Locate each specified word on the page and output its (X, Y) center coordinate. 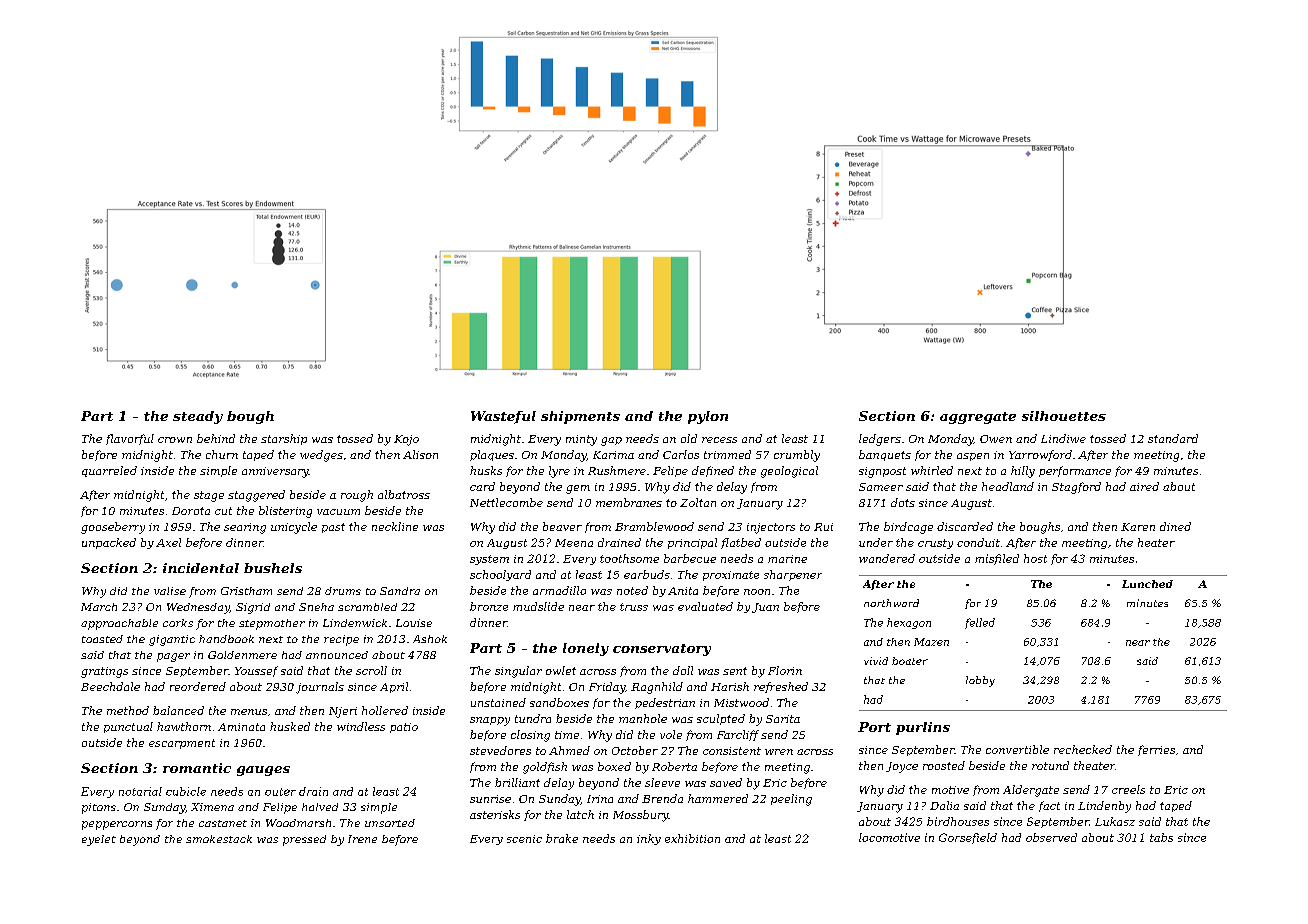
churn (222, 454)
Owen (996, 439)
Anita (683, 591)
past (333, 528)
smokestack (219, 839)
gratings (104, 672)
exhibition (692, 838)
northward (891, 603)
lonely (586, 649)
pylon (708, 417)
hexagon (909, 623)
